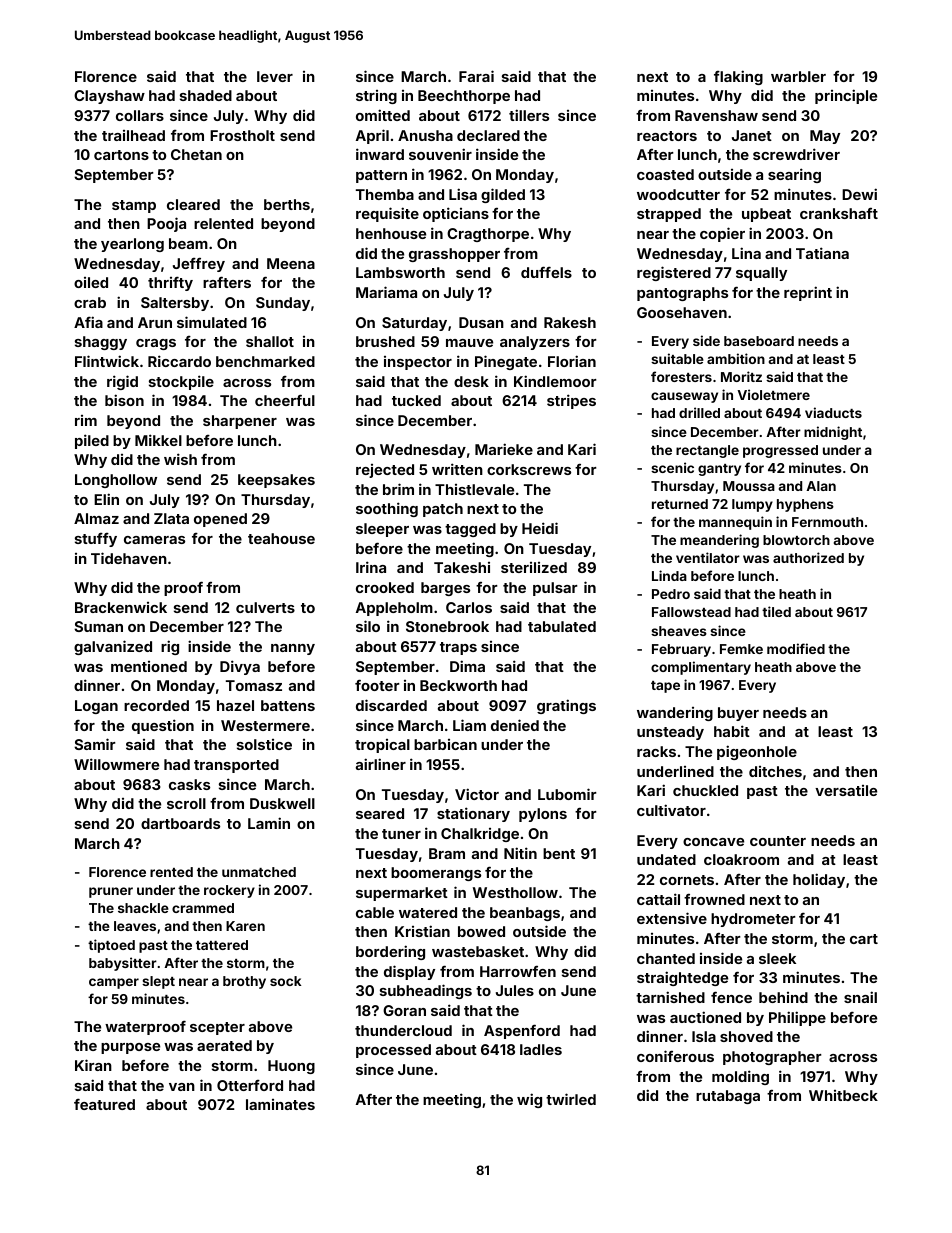 The width and height of the screenshot is (952, 1233). Describe the element at coordinates (111, 946) in the screenshot. I see `tiptoed` at that location.
